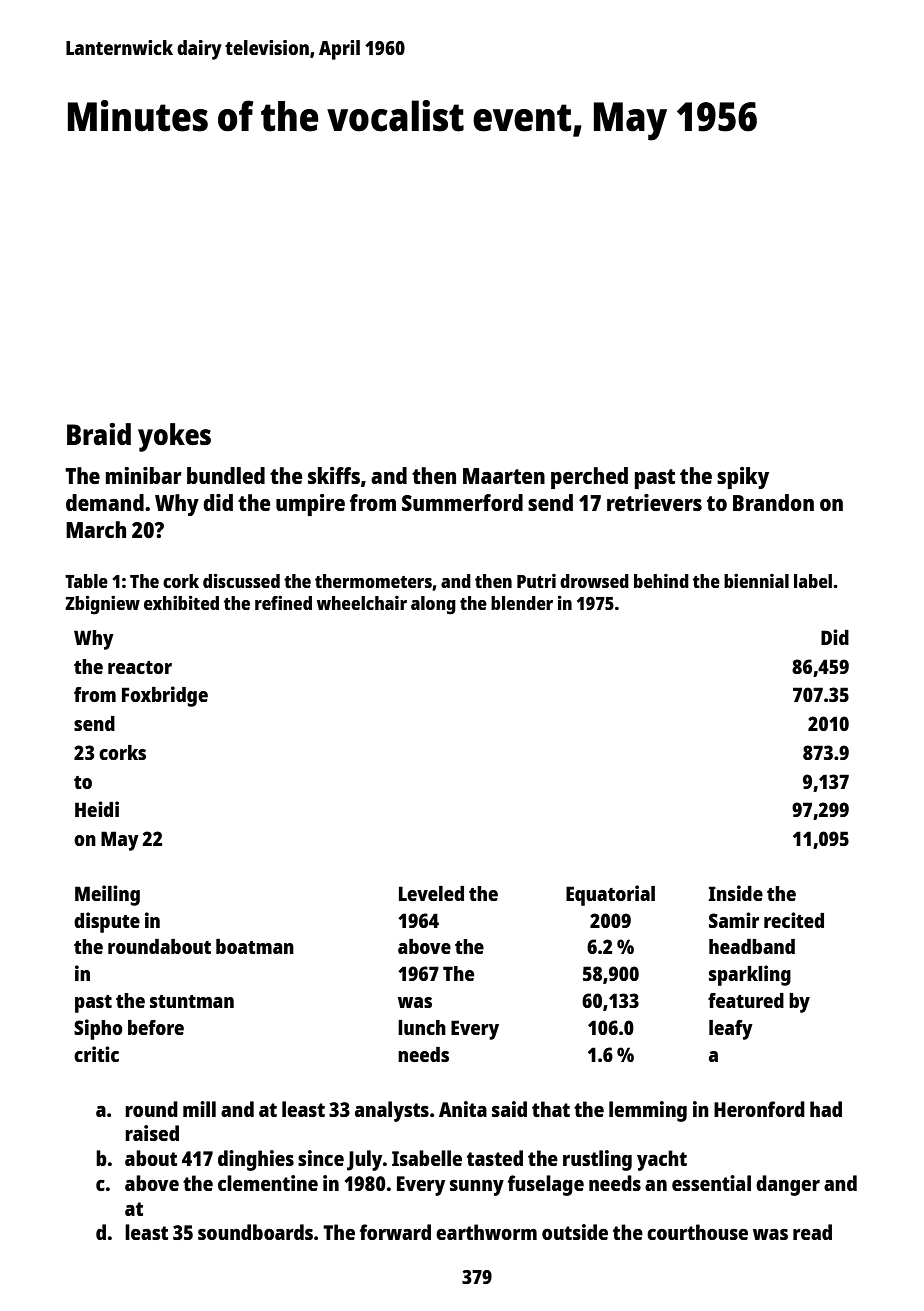 The height and width of the screenshot is (1311, 924). I want to click on refined, so click(283, 602).
